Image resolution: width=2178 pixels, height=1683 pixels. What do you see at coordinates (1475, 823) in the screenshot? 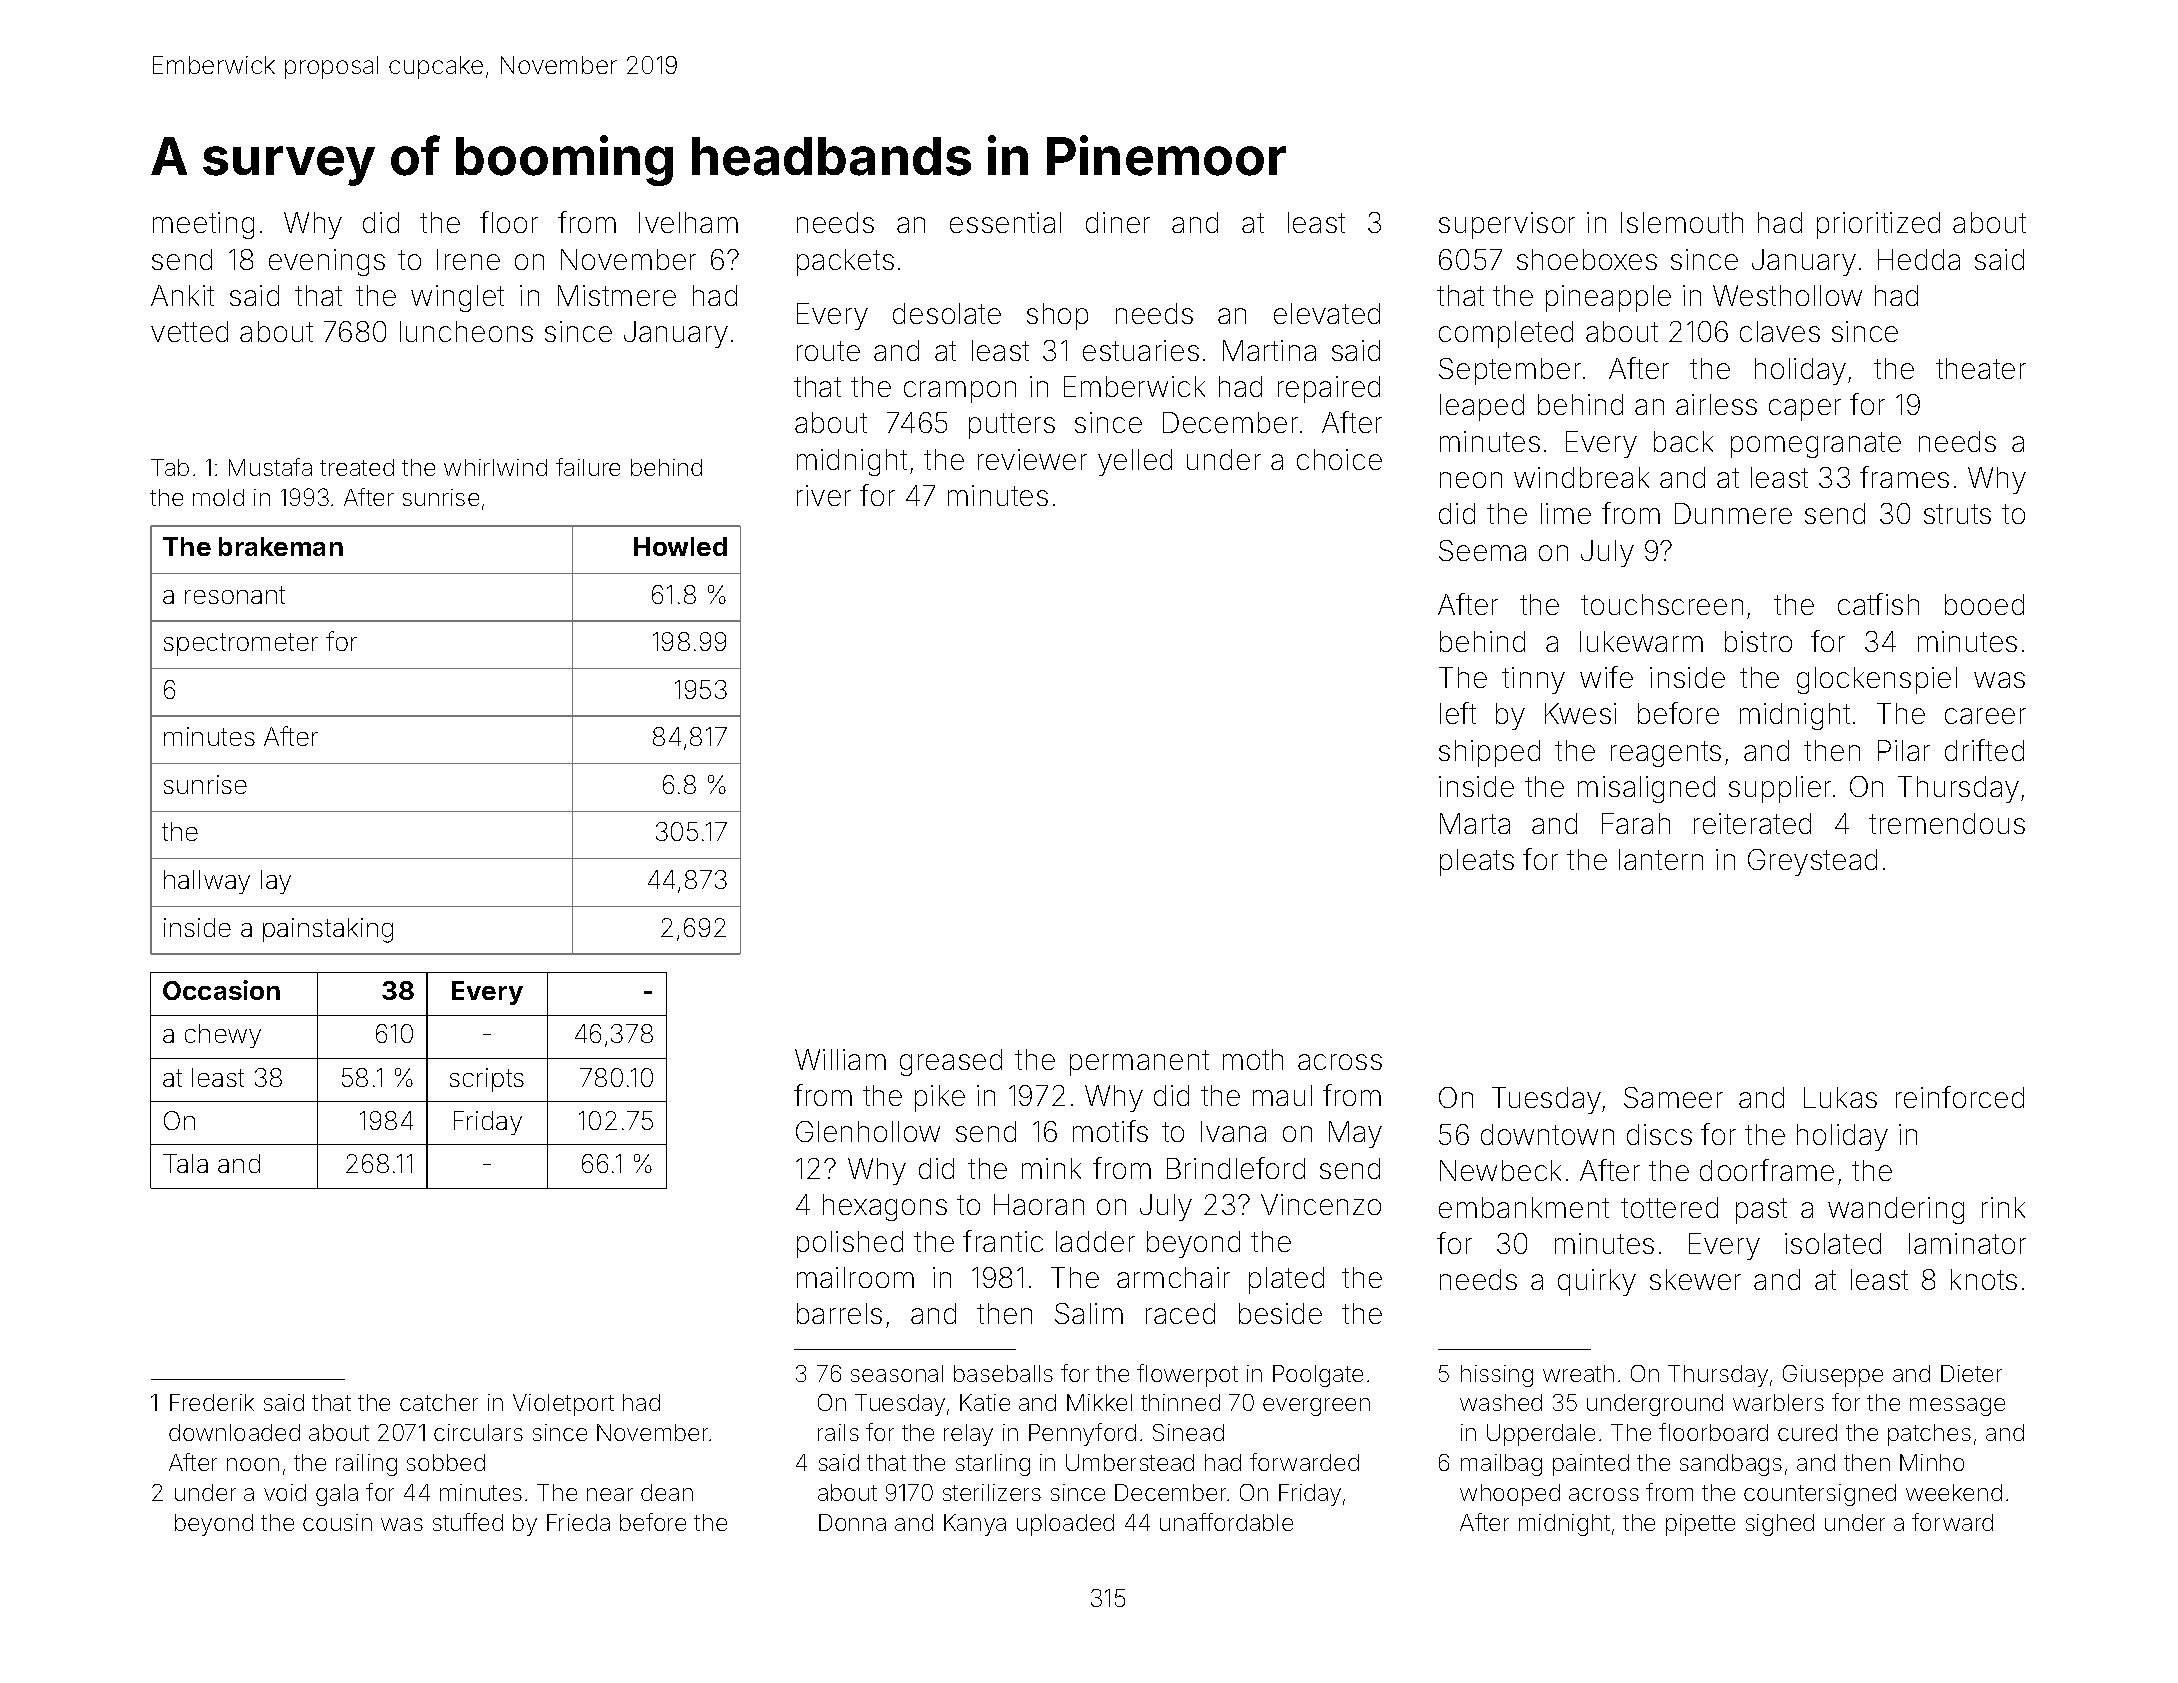
I see `Marta` at bounding box center [1475, 823].
